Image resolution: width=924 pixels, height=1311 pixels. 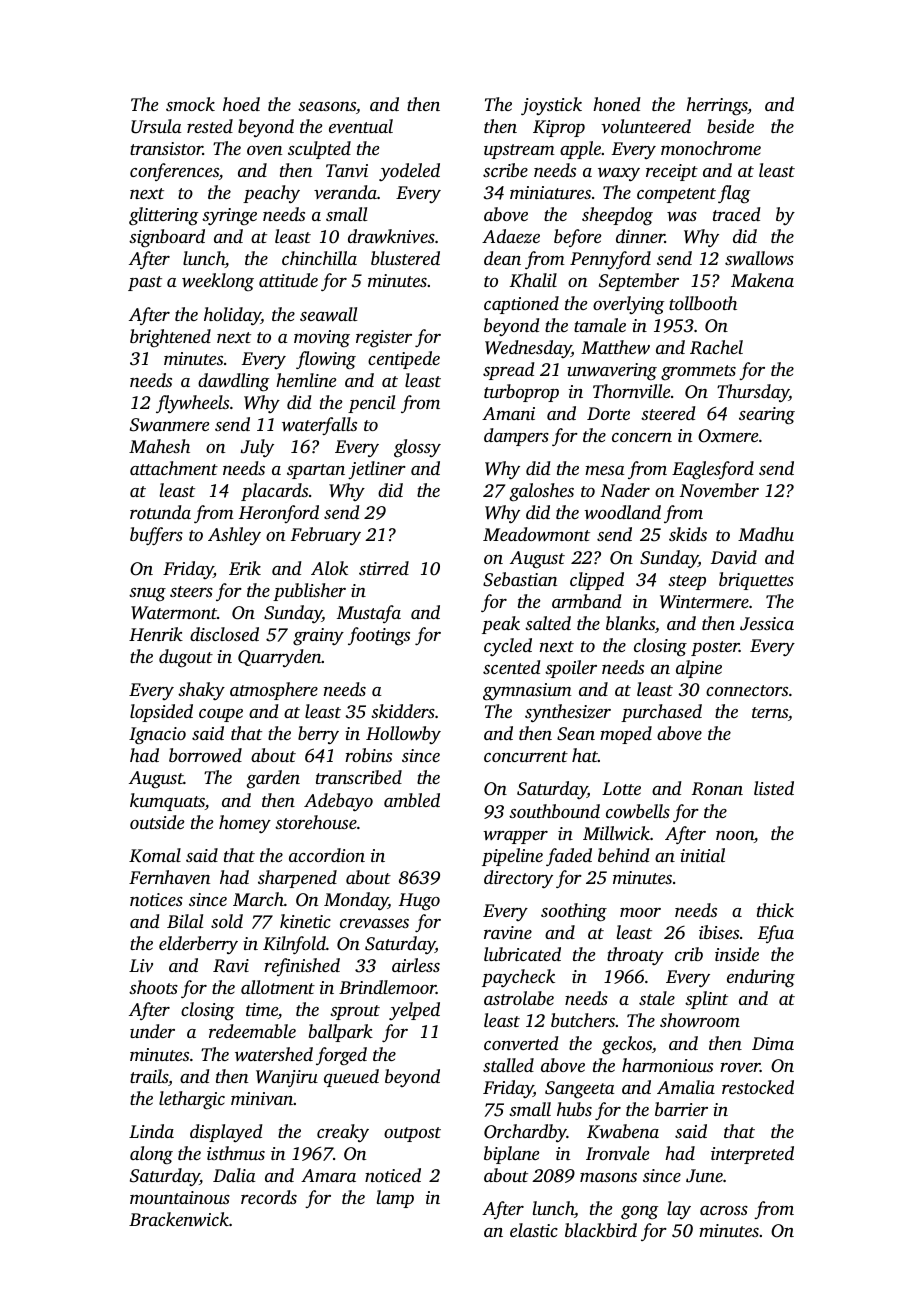 I want to click on geckos, so click(x=627, y=1045).
